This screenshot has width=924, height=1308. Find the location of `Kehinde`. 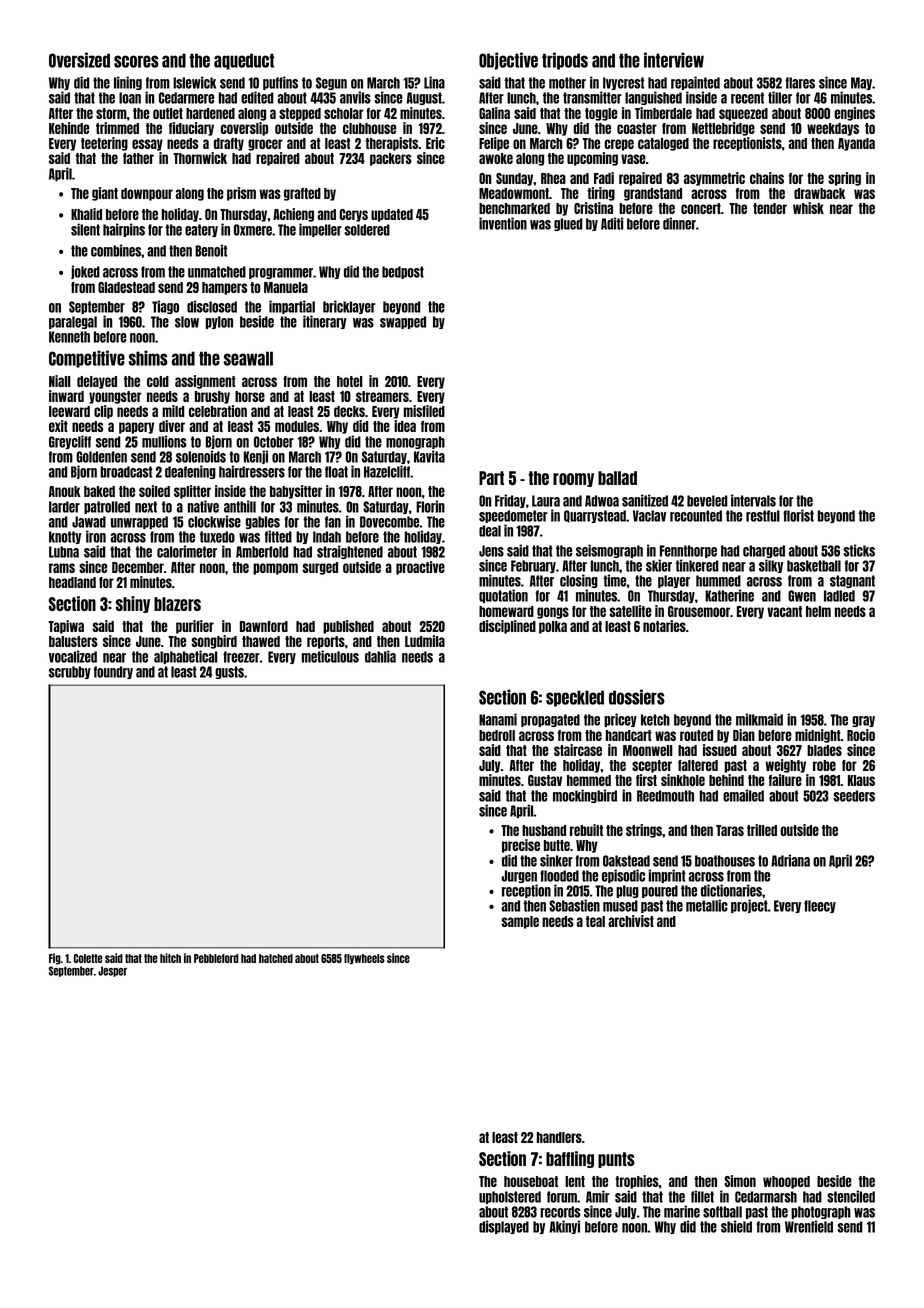

Kehinde is located at coordinates (69, 128).
